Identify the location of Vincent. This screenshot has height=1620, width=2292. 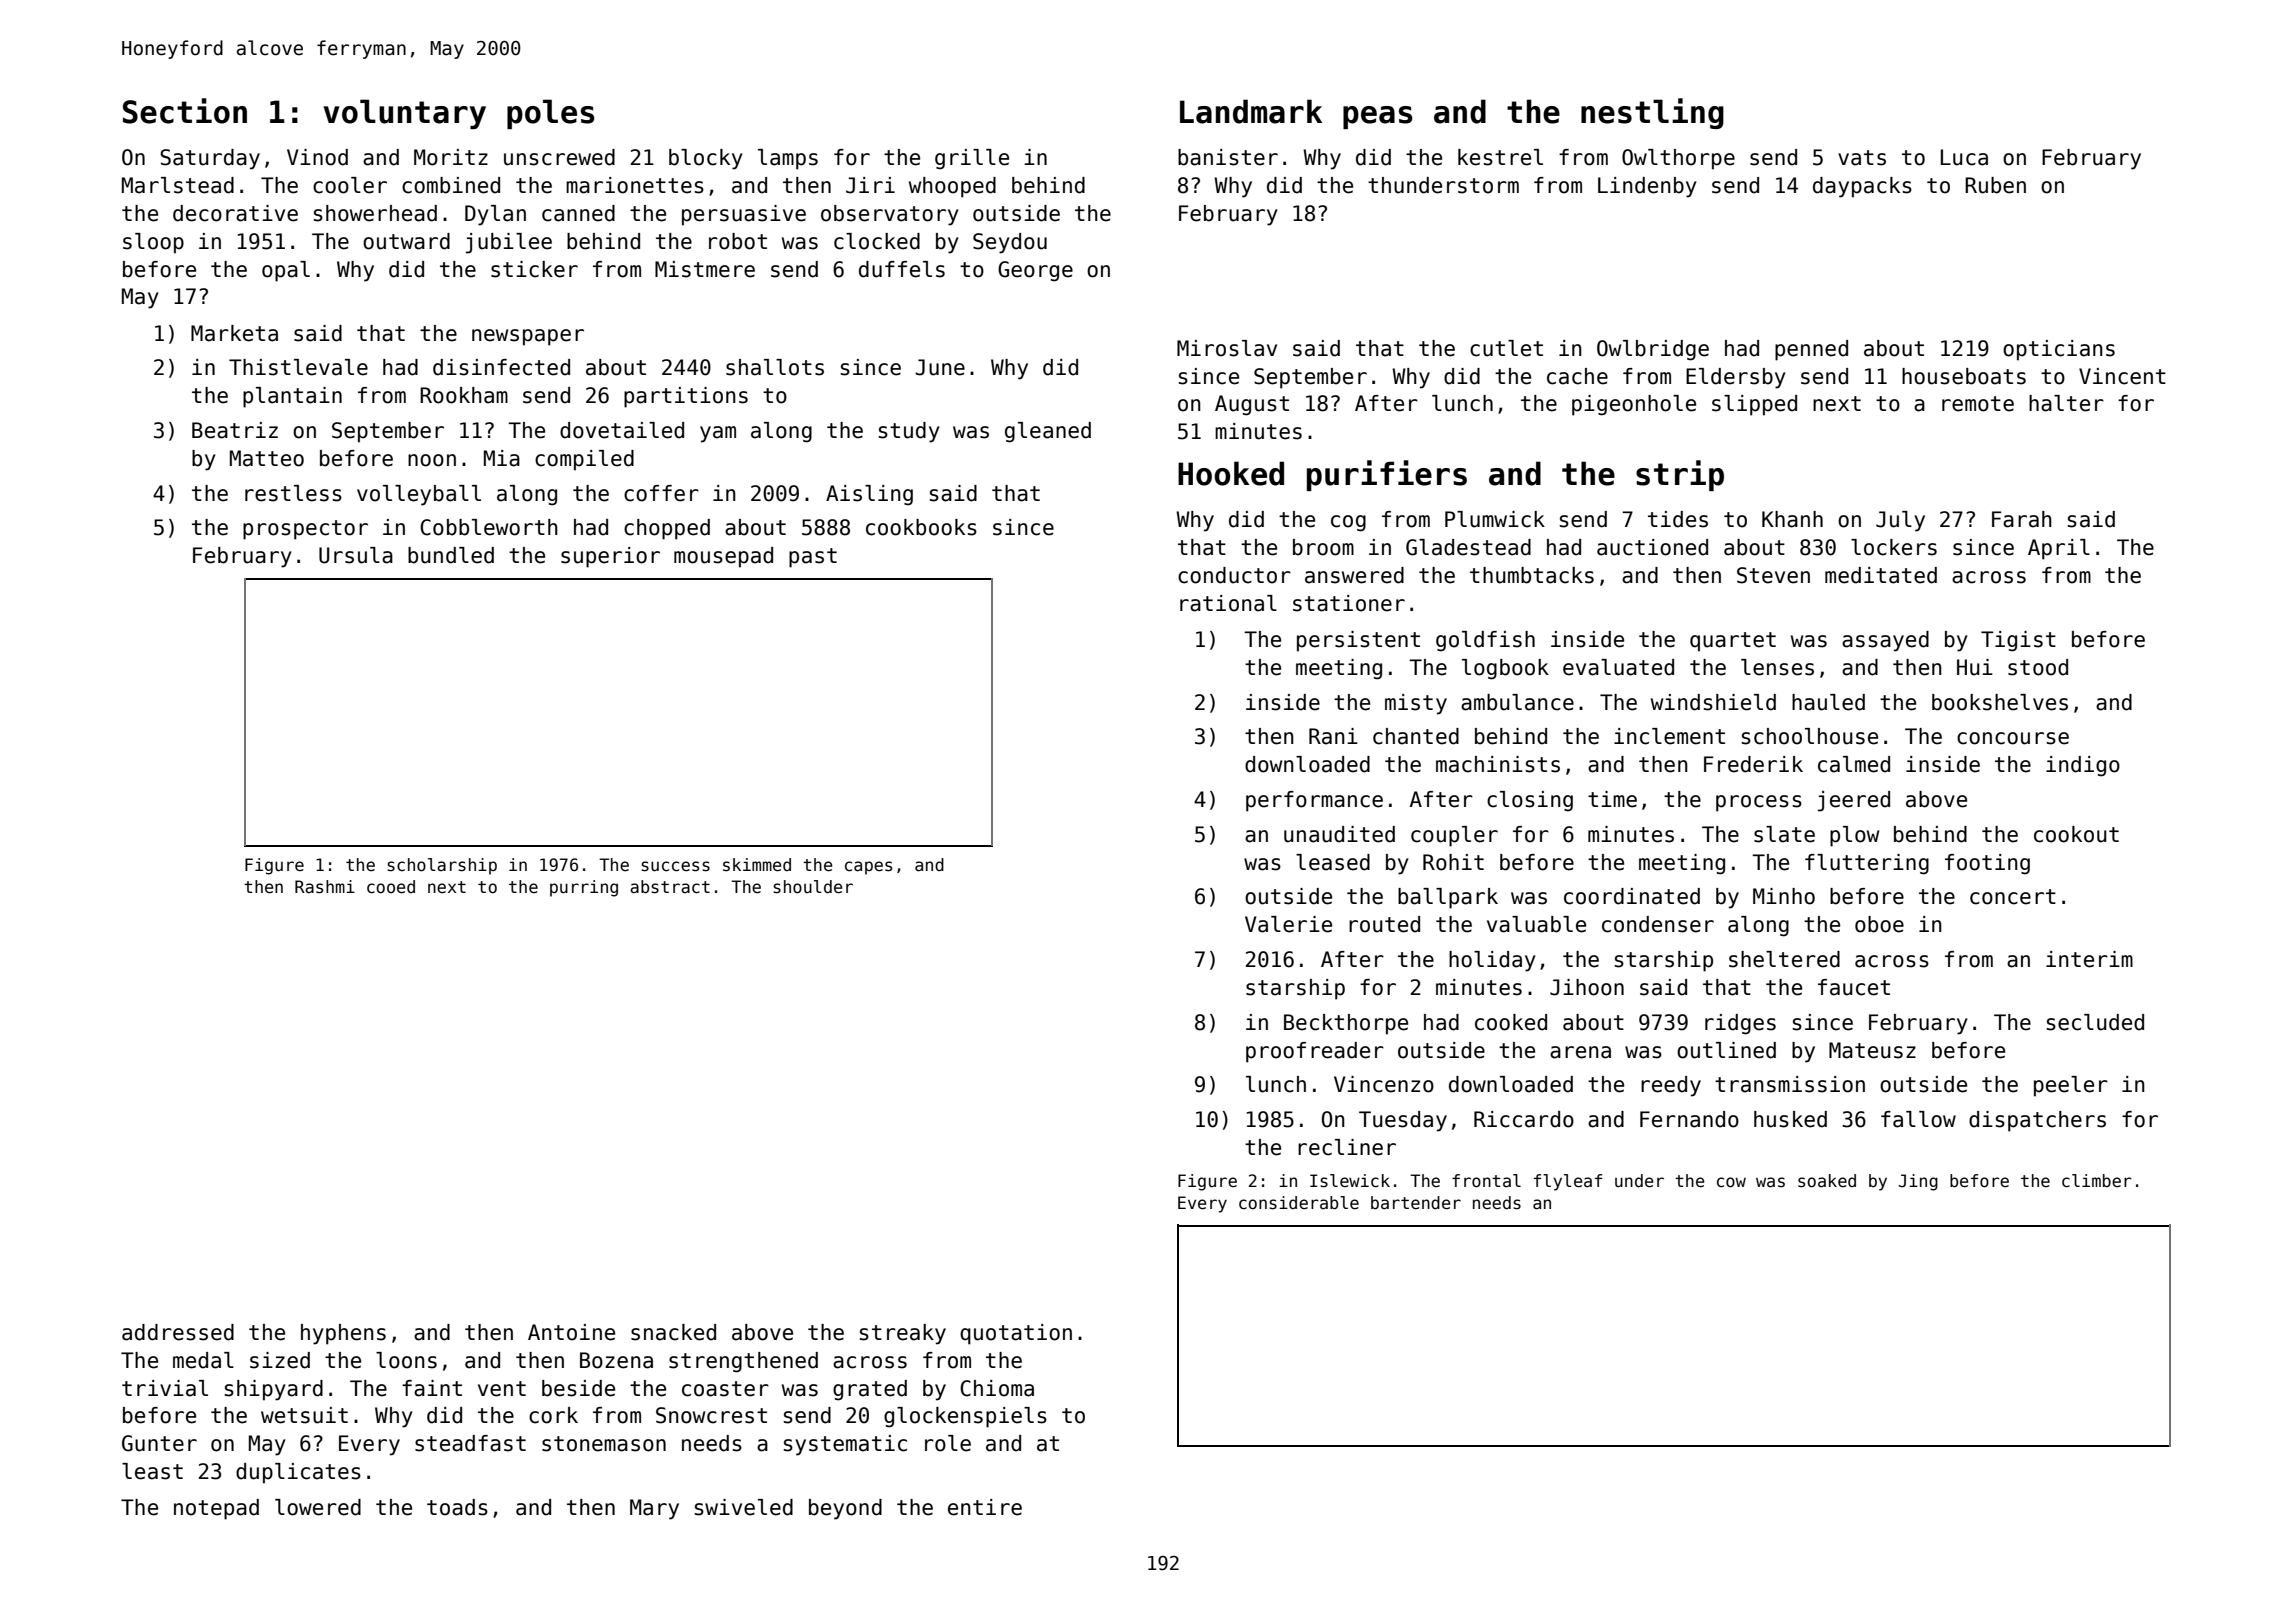
(2122, 376).
